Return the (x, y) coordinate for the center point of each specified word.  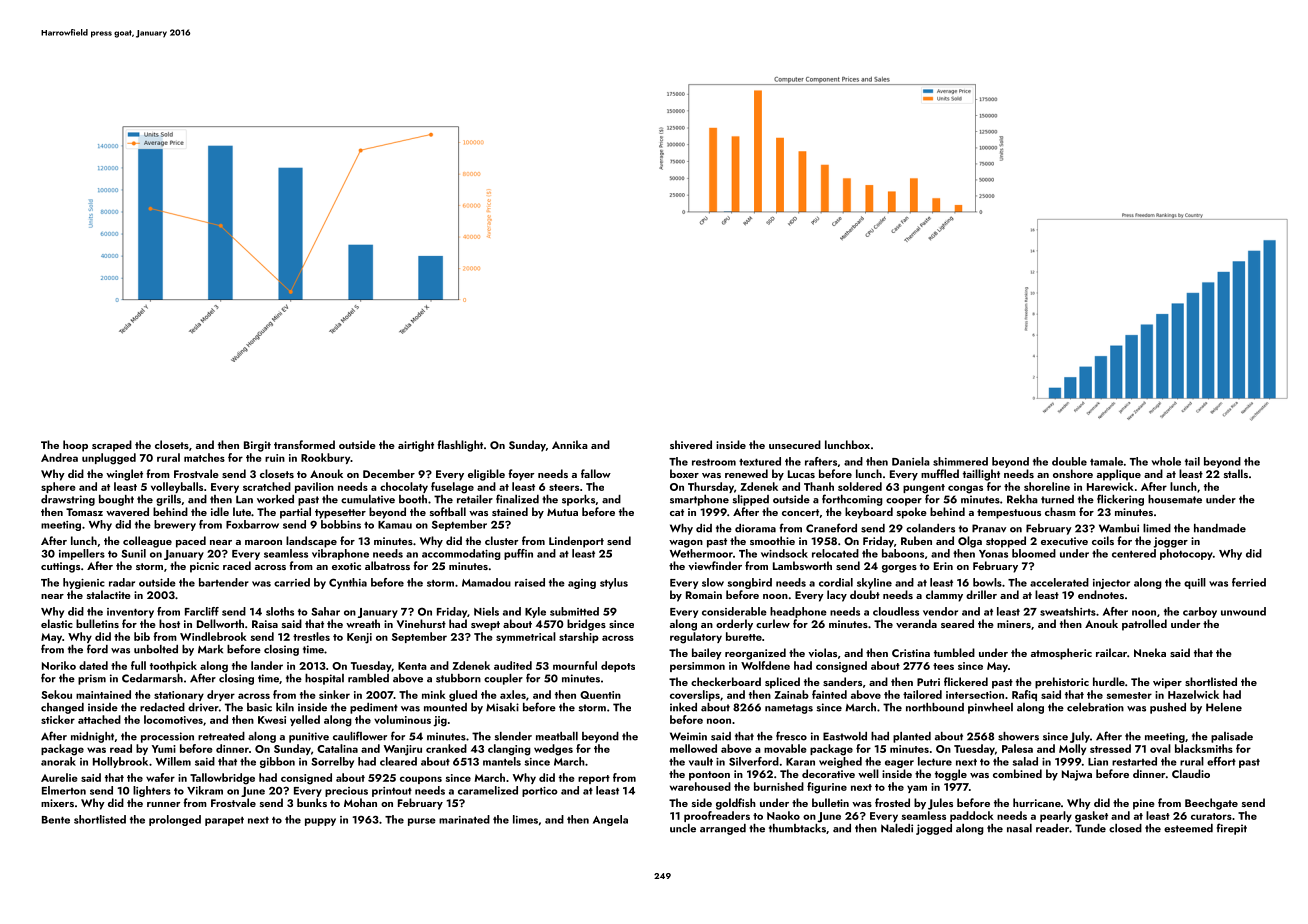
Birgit (257, 446)
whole (1166, 461)
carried (292, 582)
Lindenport (576, 542)
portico (539, 792)
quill (1195, 583)
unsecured (795, 444)
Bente (56, 820)
